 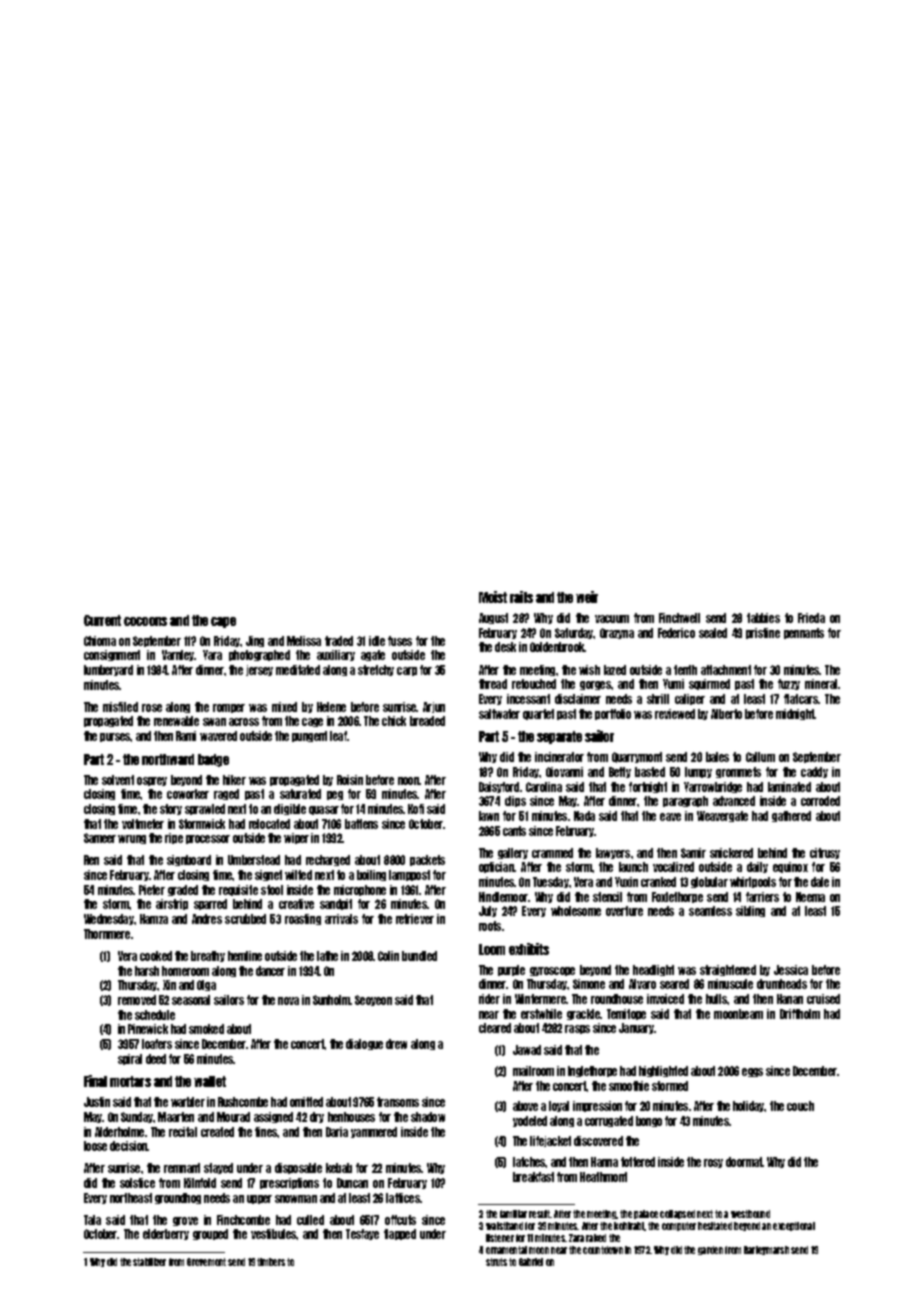 I want to click on rosy, so click(x=713, y=1163).
